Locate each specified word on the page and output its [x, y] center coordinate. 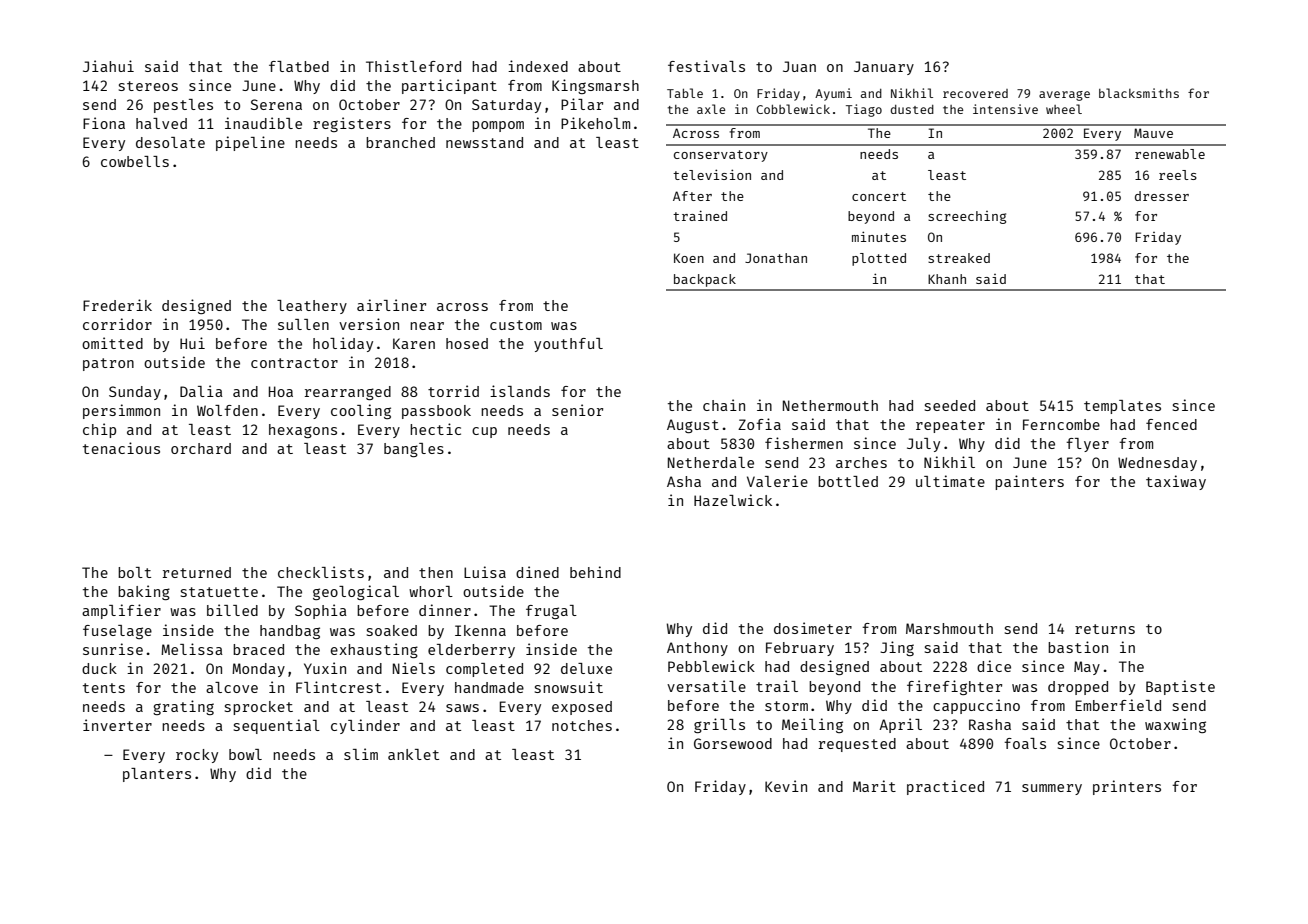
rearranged [348, 393]
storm [786, 706]
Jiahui [108, 66]
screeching [967, 217]
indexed [538, 66]
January [884, 68]
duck [99, 668]
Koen [689, 258]
